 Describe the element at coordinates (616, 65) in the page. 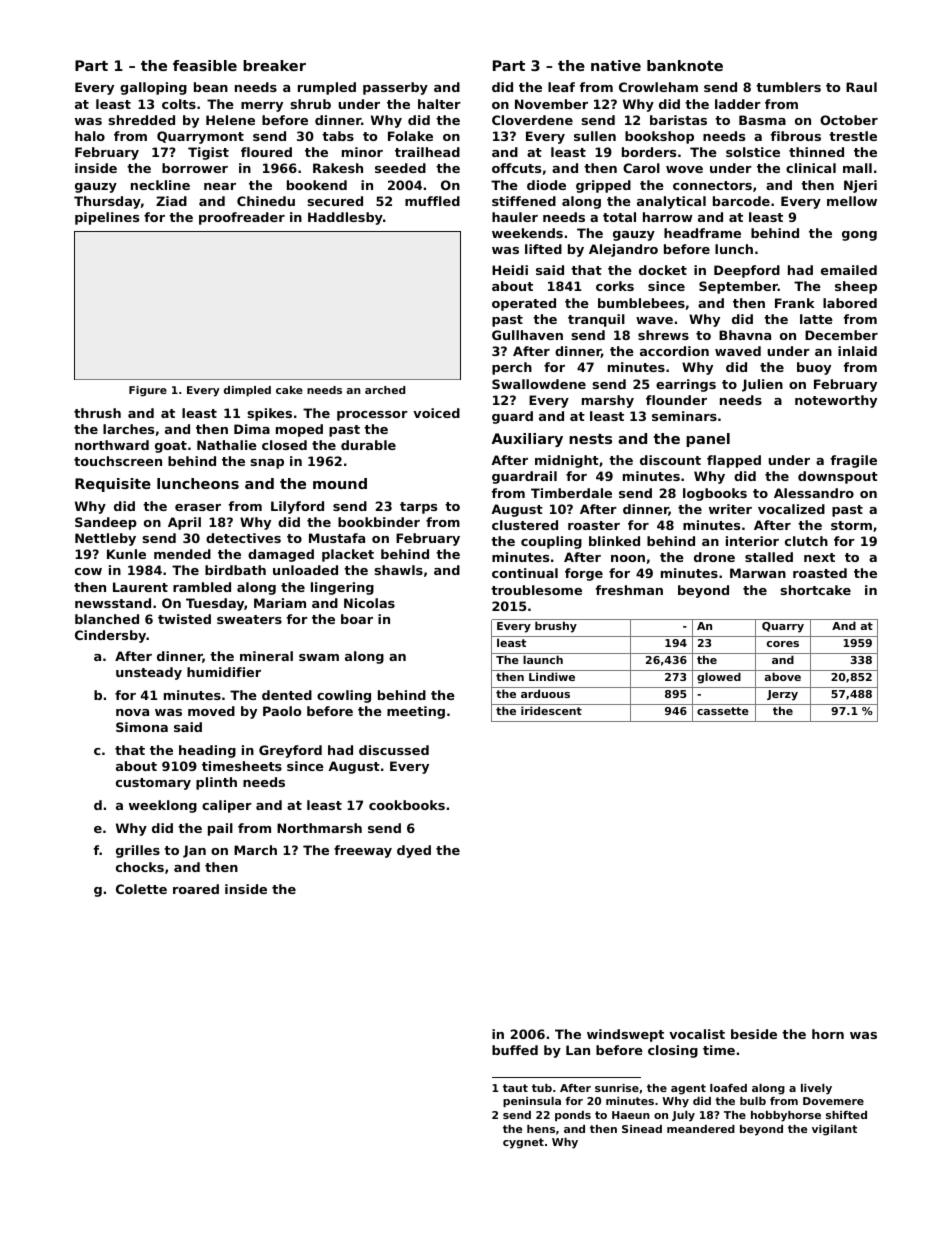

I see `native` at that location.
